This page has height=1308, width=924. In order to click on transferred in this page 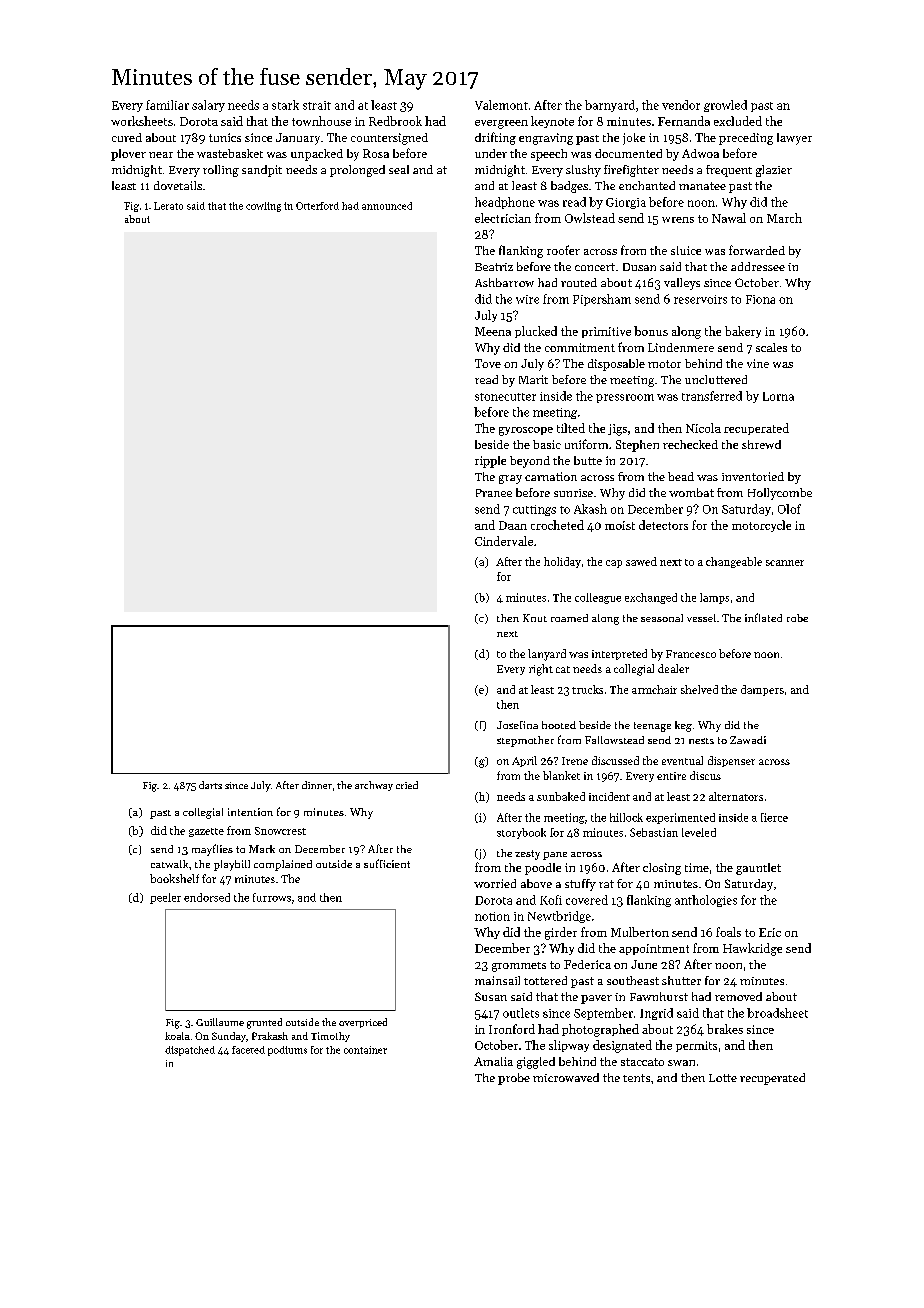, I will do `click(712, 396)`.
